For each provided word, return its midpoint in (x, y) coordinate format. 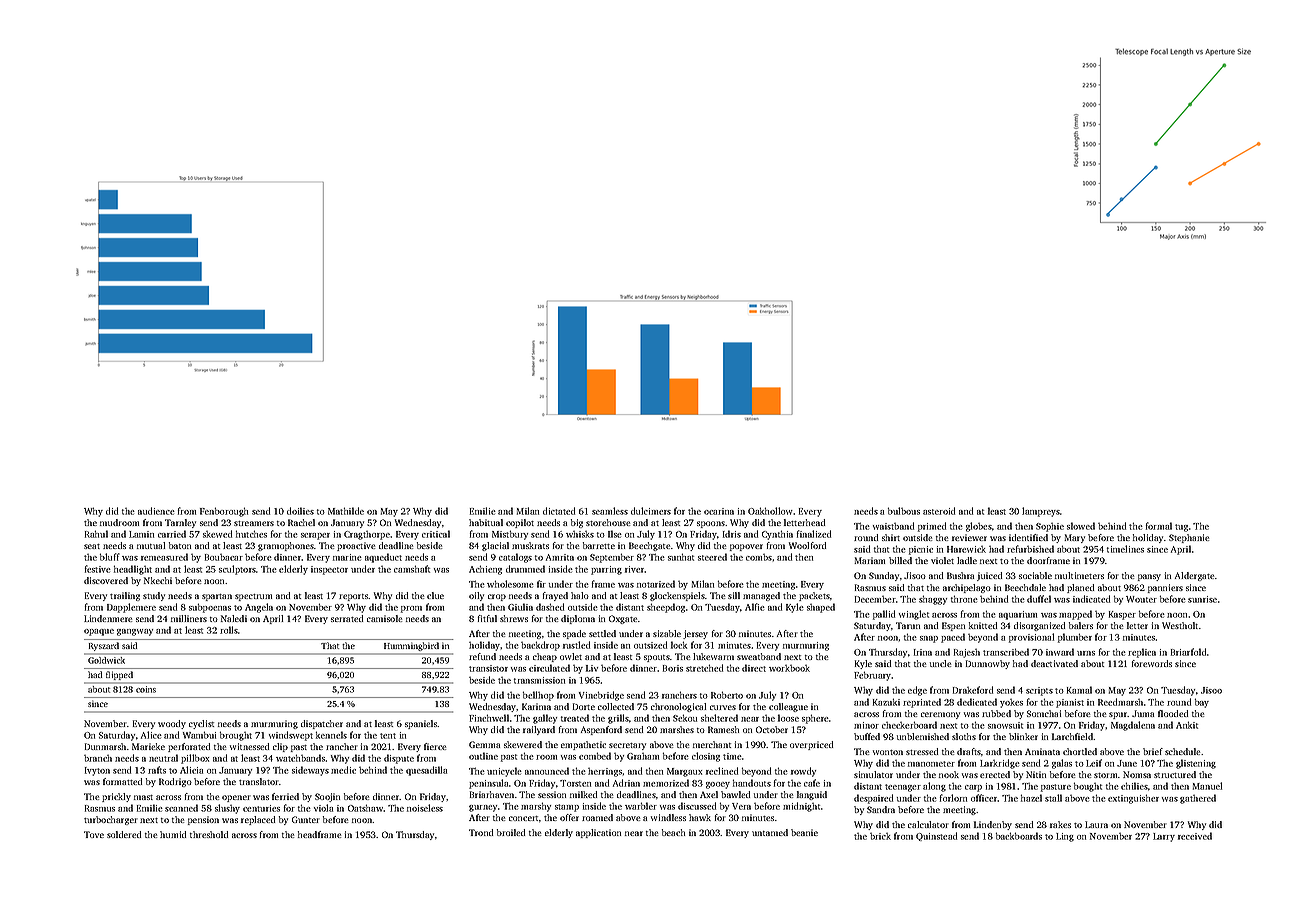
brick (880, 836)
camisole (384, 618)
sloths (964, 736)
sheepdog (666, 608)
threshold (209, 834)
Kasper (1122, 615)
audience (156, 511)
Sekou (685, 718)
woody (172, 724)
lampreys (1041, 512)
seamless (610, 511)
